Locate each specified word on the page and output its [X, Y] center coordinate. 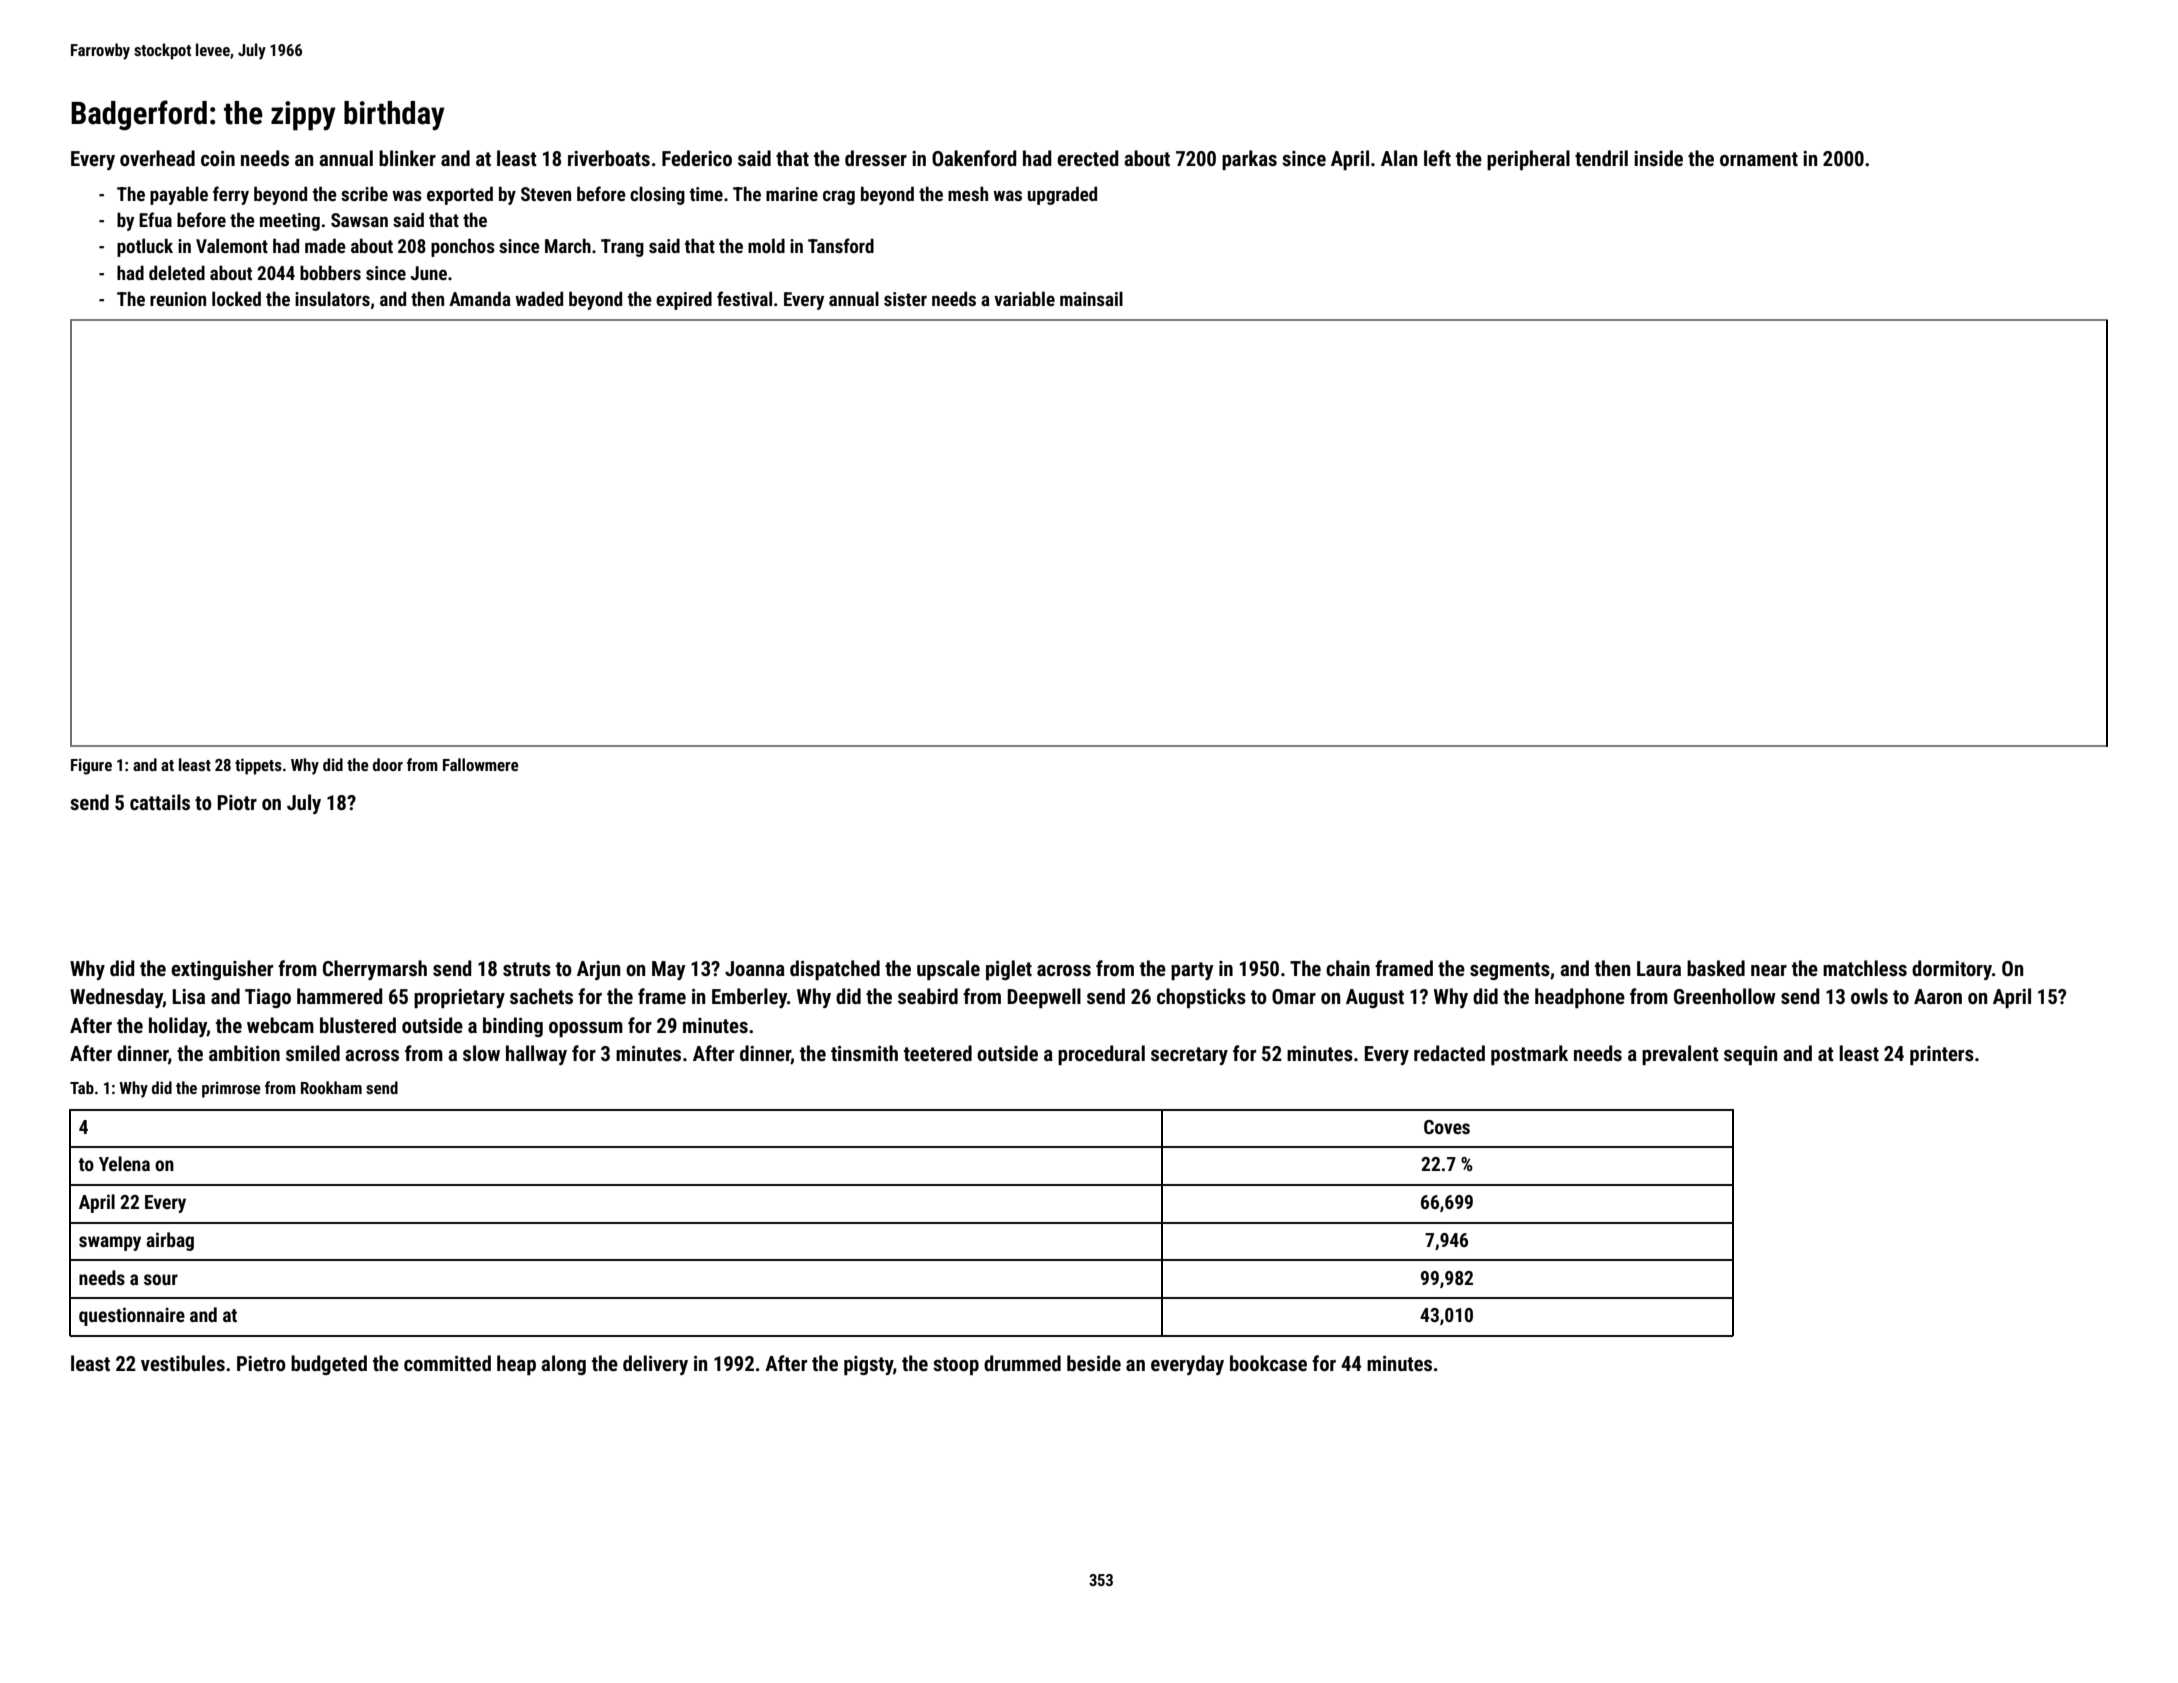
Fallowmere [481, 764]
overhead [157, 158]
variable [1024, 298]
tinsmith [864, 1053]
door [388, 764]
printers [1942, 1055]
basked [1716, 968]
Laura [1659, 968]
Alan [1399, 158]
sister [905, 299]
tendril [1601, 158]
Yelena [124, 1163]
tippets [258, 766]
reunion [178, 299]
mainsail [1091, 298]
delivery [655, 1365]
